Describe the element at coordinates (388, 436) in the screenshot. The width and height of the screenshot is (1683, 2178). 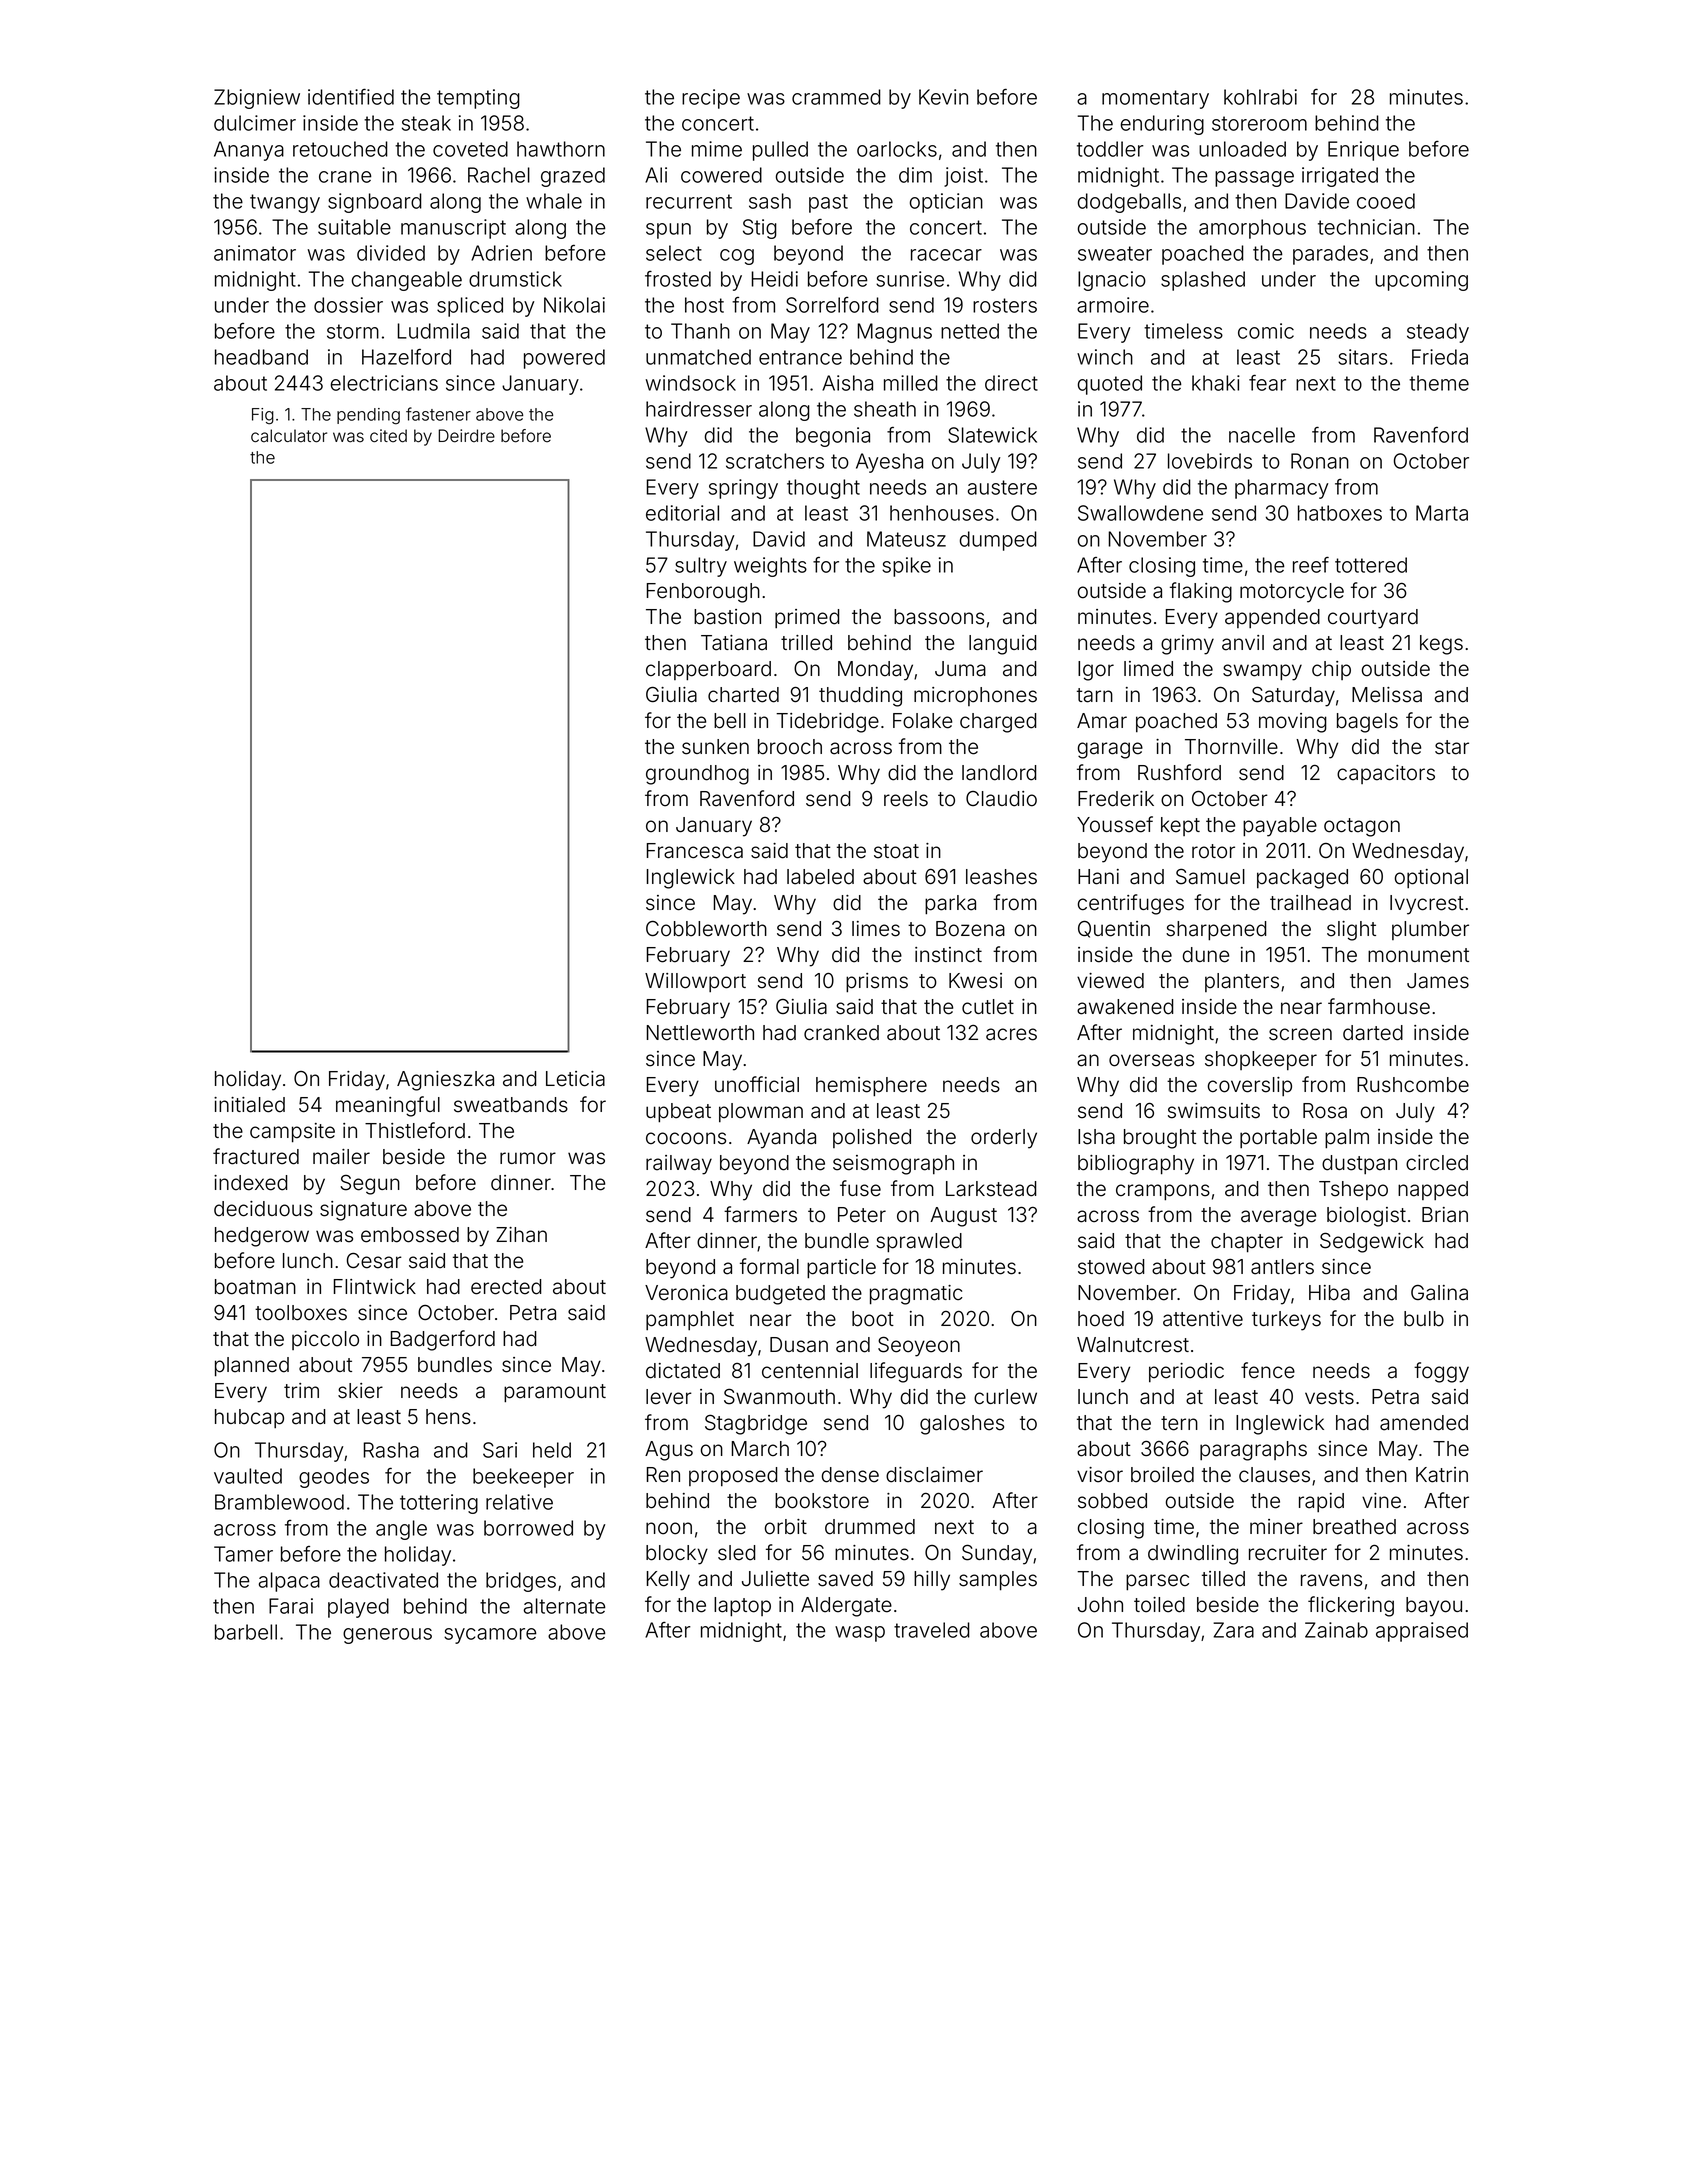
I see `cited` at that location.
